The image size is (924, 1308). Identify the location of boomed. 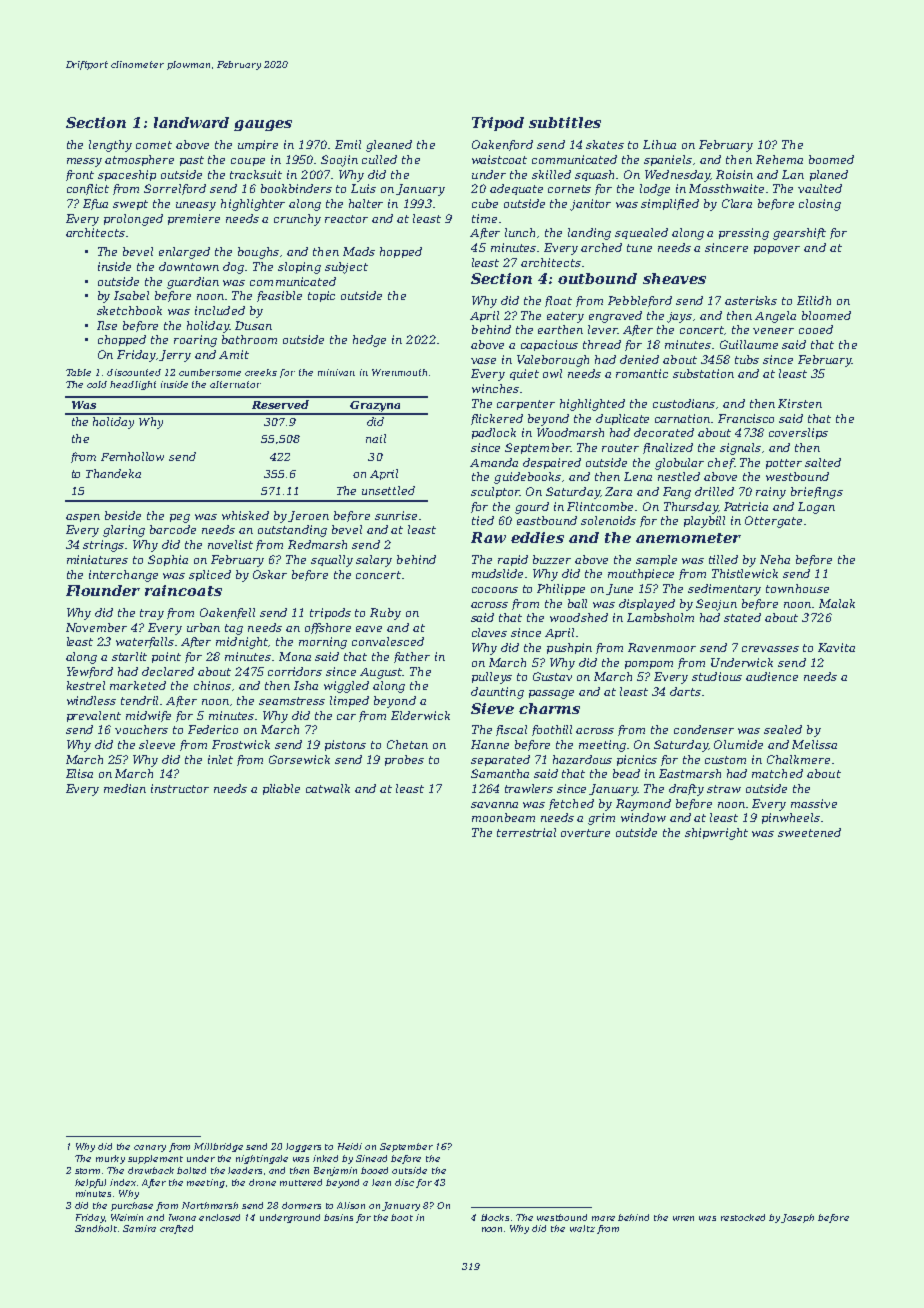
(831, 159).
